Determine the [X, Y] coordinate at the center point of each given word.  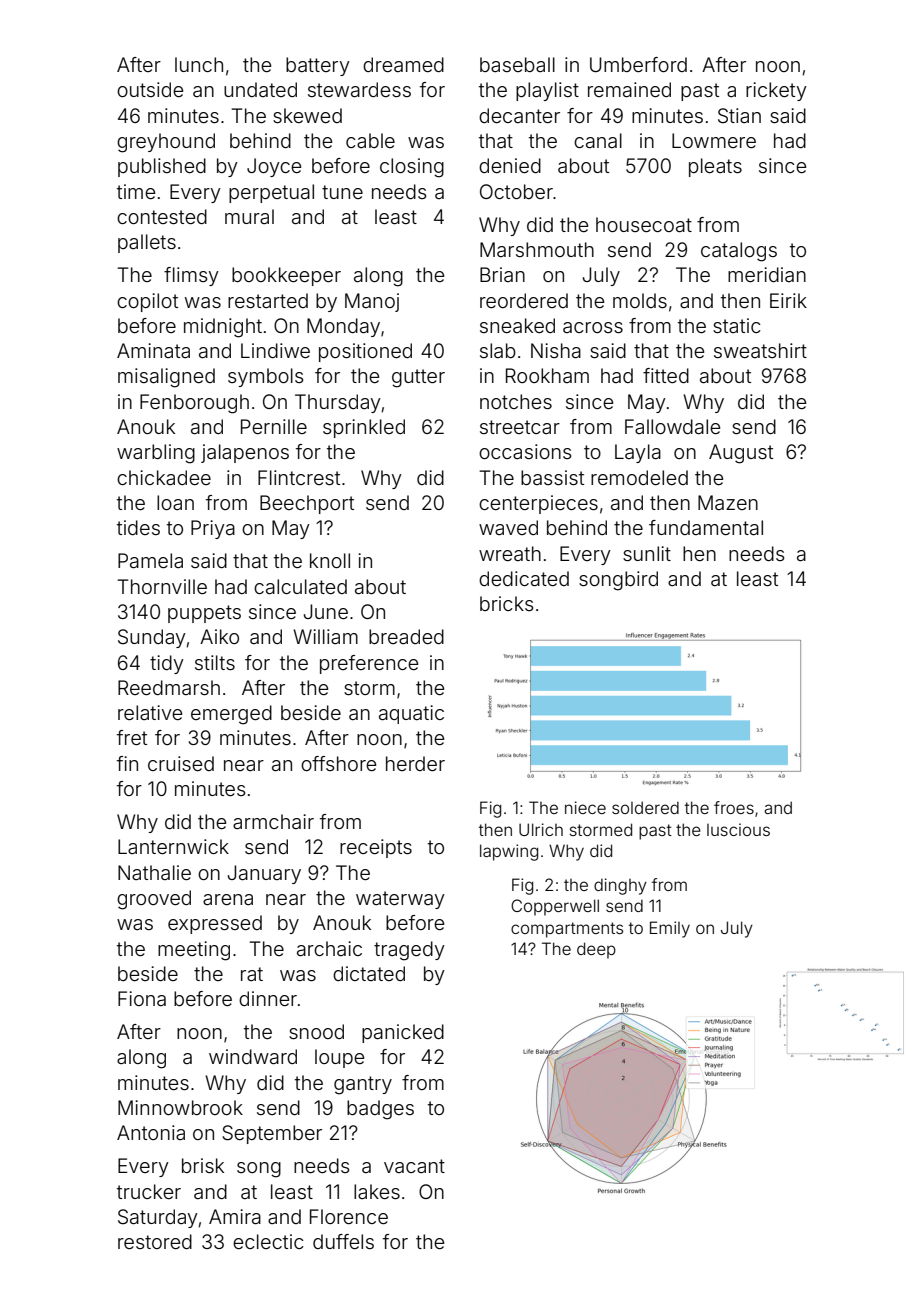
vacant [414, 1166]
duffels [343, 1241]
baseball [517, 64]
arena [228, 899]
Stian [739, 116]
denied [510, 165]
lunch [199, 64]
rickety [776, 91]
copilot [147, 302]
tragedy [409, 951]
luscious [738, 829]
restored [155, 1241]
